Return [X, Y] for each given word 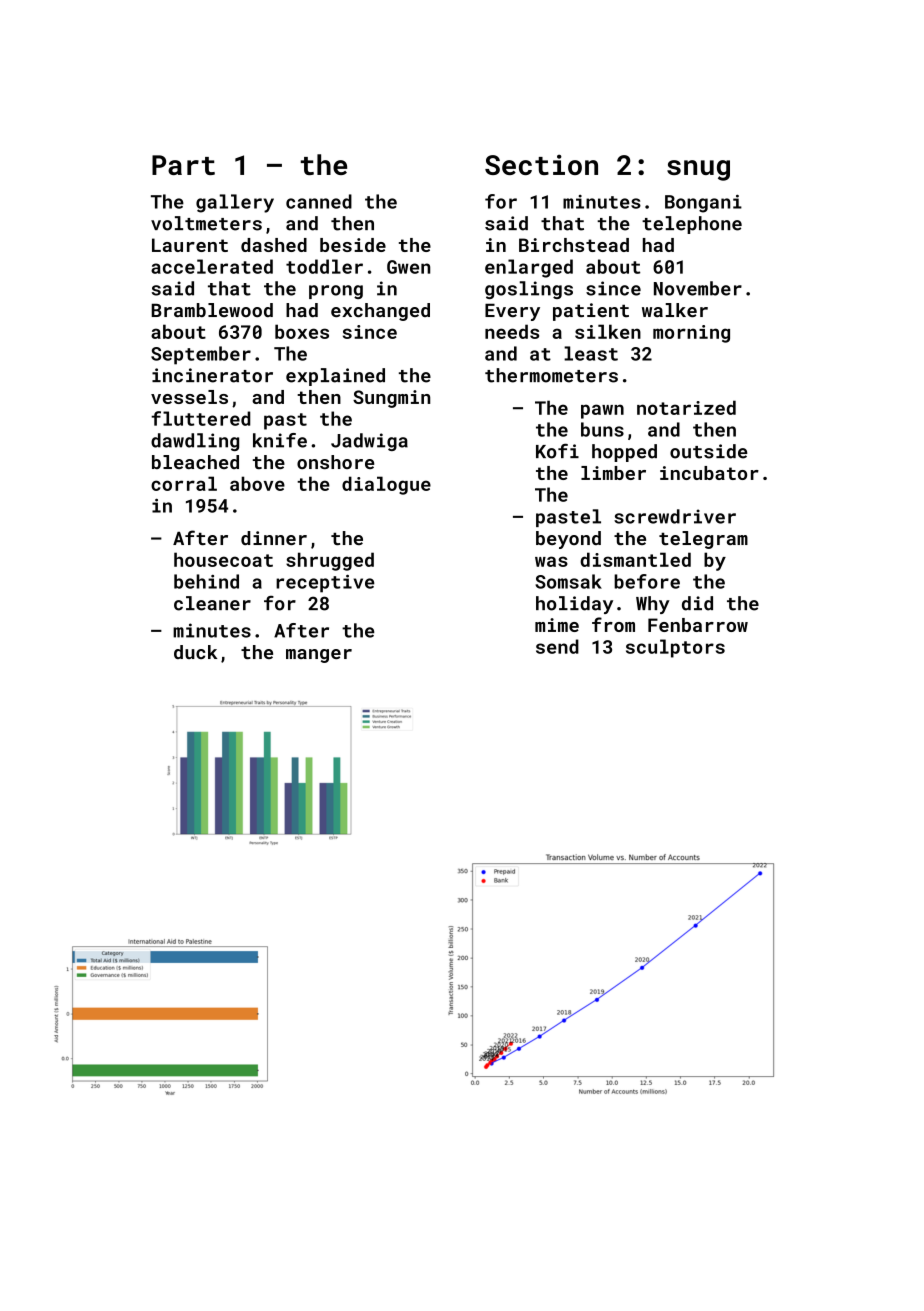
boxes [302, 331]
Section [541, 164]
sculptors [675, 648]
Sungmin [391, 399]
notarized [686, 407]
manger [319, 656]
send [557, 646]
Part [183, 165]
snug [698, 170]
